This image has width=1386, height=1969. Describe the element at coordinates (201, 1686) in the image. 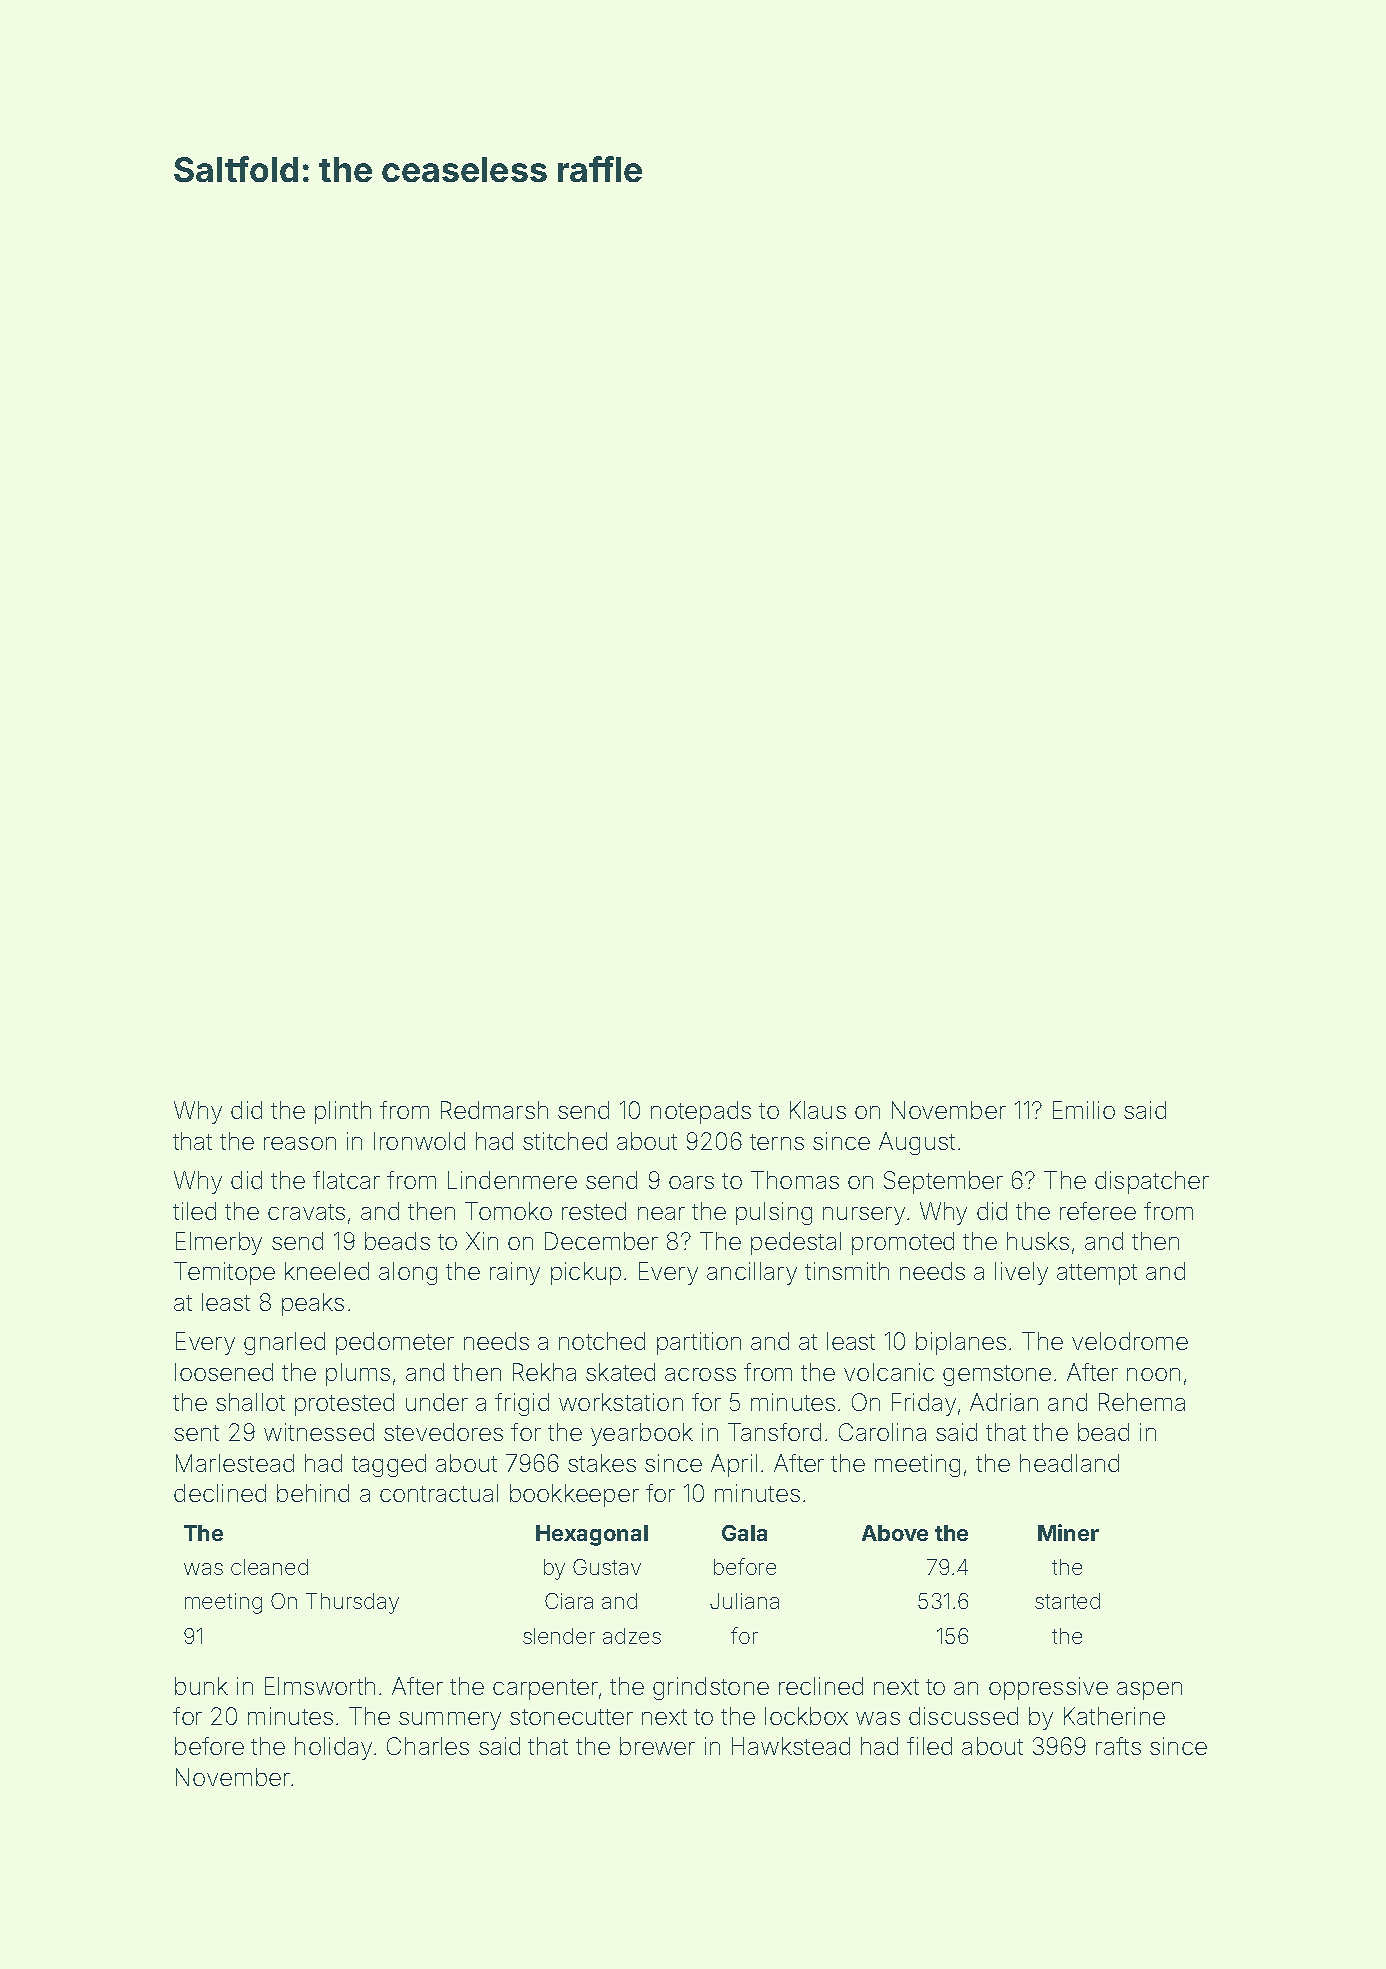

I see `bunk` at that location.
